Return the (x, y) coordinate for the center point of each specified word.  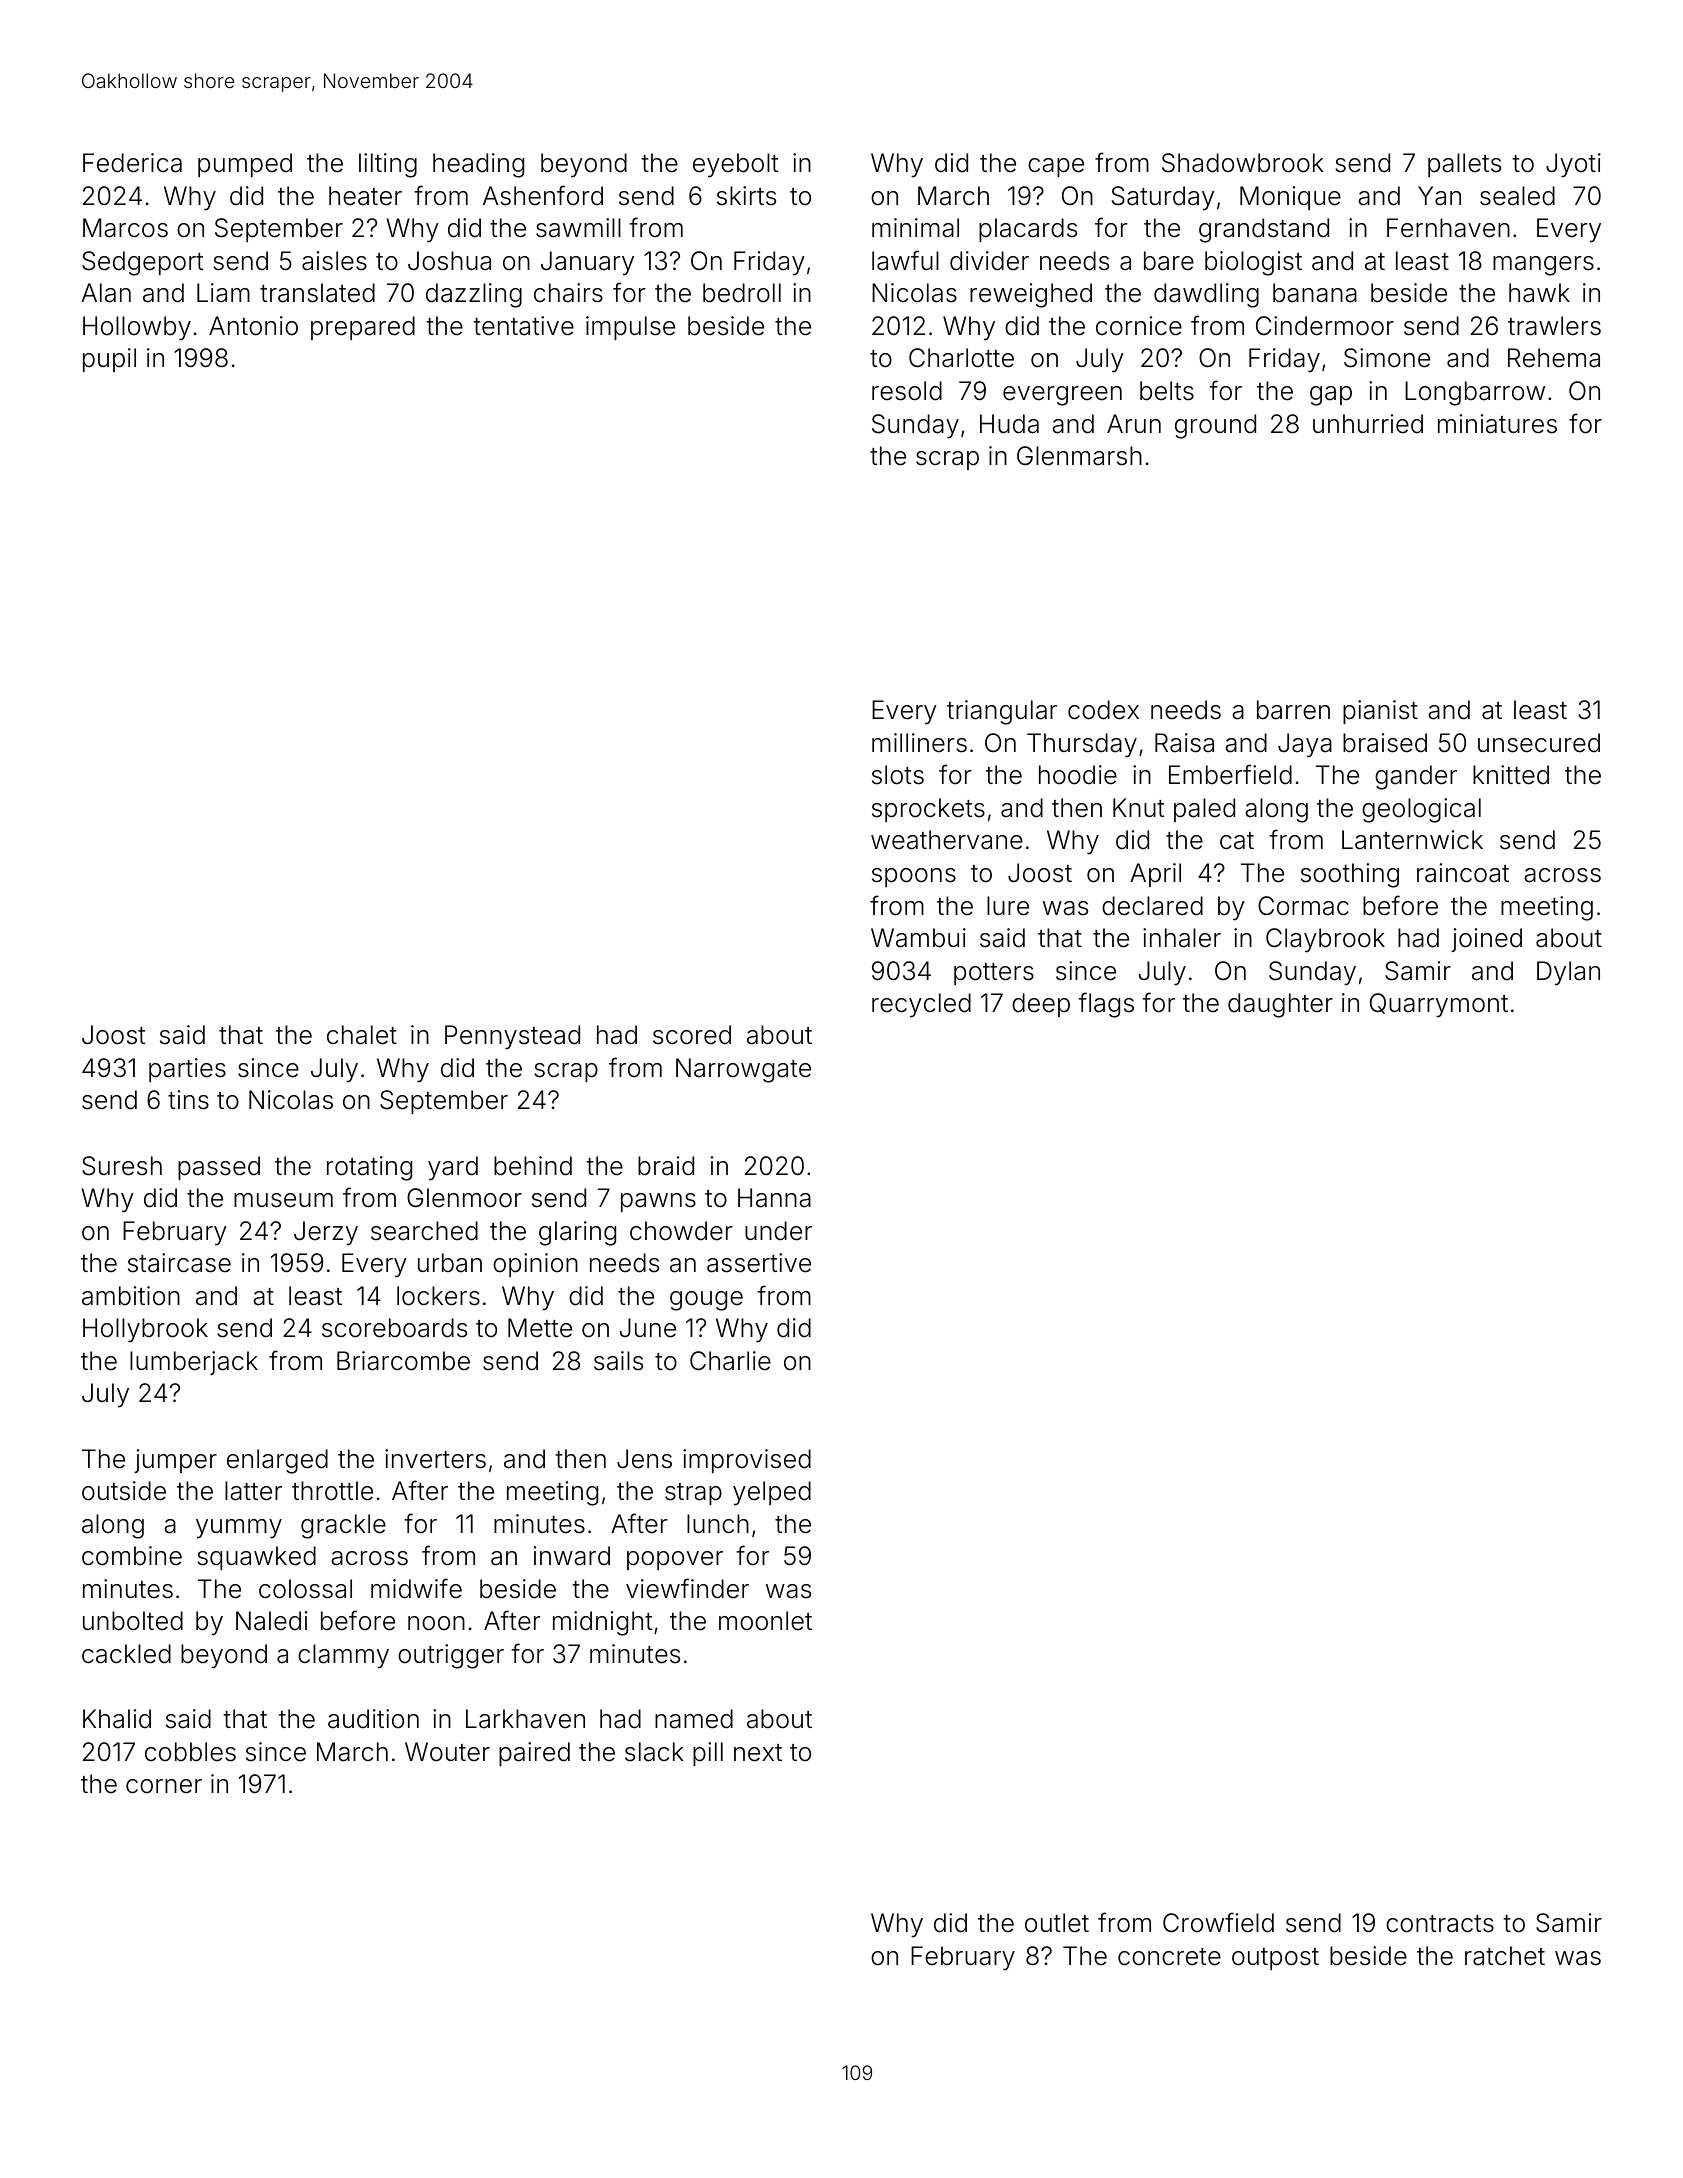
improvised (747, 1461)
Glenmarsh (1079, 456)
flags (1106, 1005)
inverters (435, 1459)
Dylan (1568, 973)
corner (164, 1786)
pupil (109, 360)
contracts (1440, 1924)
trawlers (1554, 326)
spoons (914, 877)
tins (188, 1100)
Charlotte (961, 358)
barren (1293, 710)
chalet (362, 1035)
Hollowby (137, 328)
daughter (1280, 1005)
